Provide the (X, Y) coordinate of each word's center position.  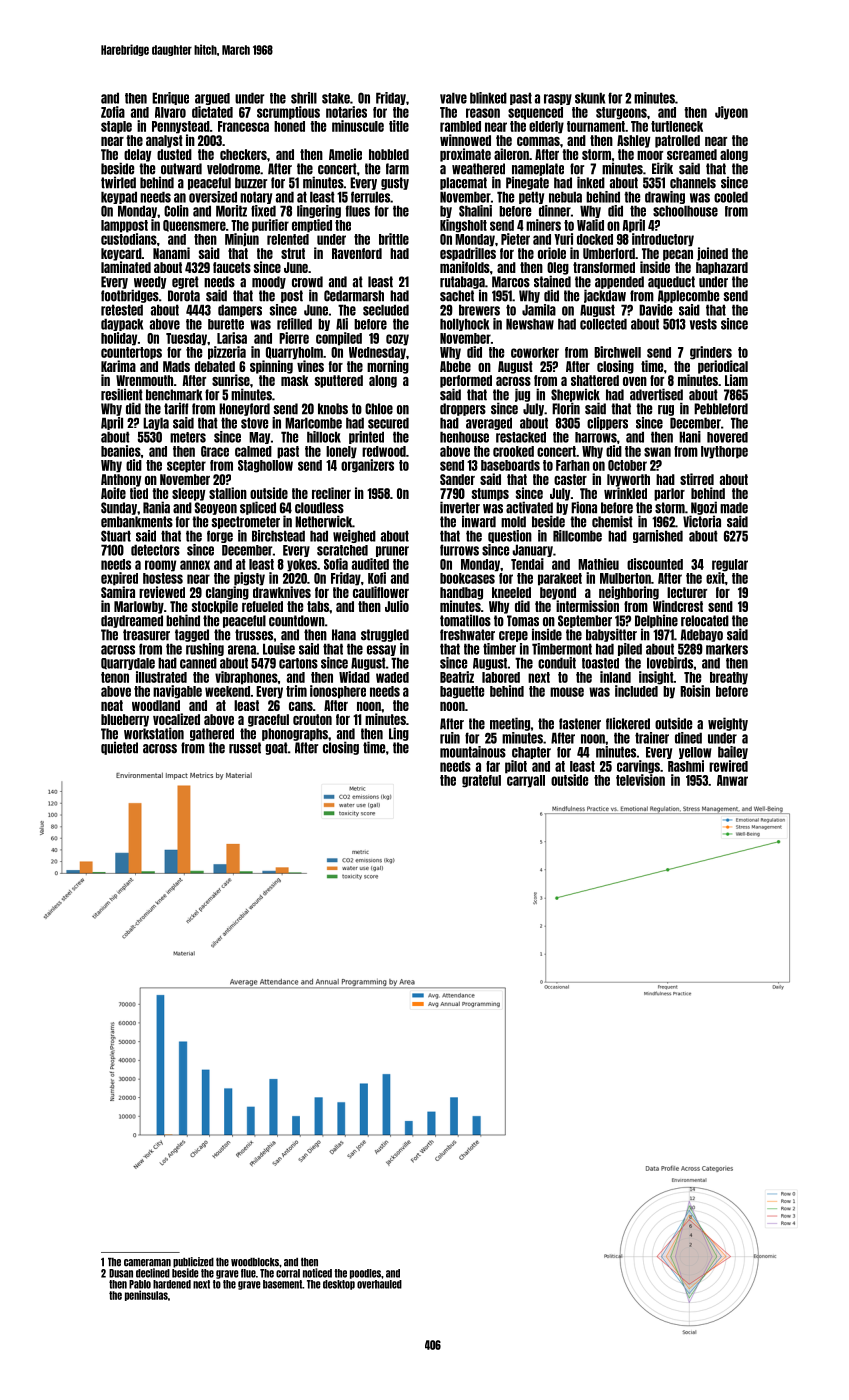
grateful (481, 781)
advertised (656, 394)
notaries (346, 112)
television (640, 780)
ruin (450, 738)
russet (245, 748)
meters (188, 437)
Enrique (170, 98)
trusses (254, 635)
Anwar (732, 780)
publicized (193, 1262)
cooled (731, 197)
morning (388, 367)
